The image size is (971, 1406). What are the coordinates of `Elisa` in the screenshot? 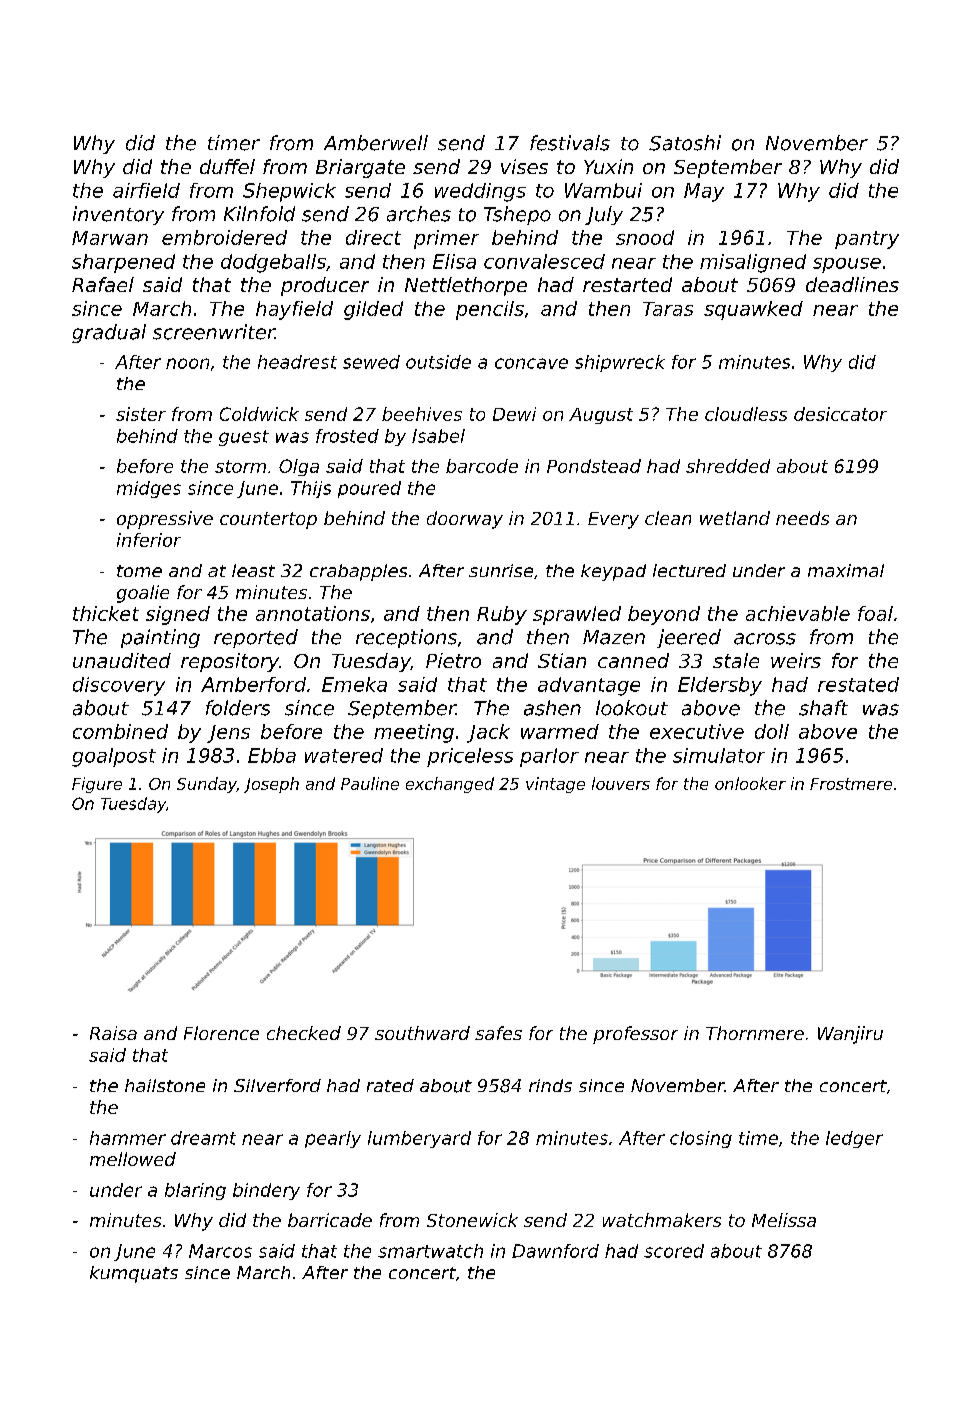 It's located at (454, 261).
